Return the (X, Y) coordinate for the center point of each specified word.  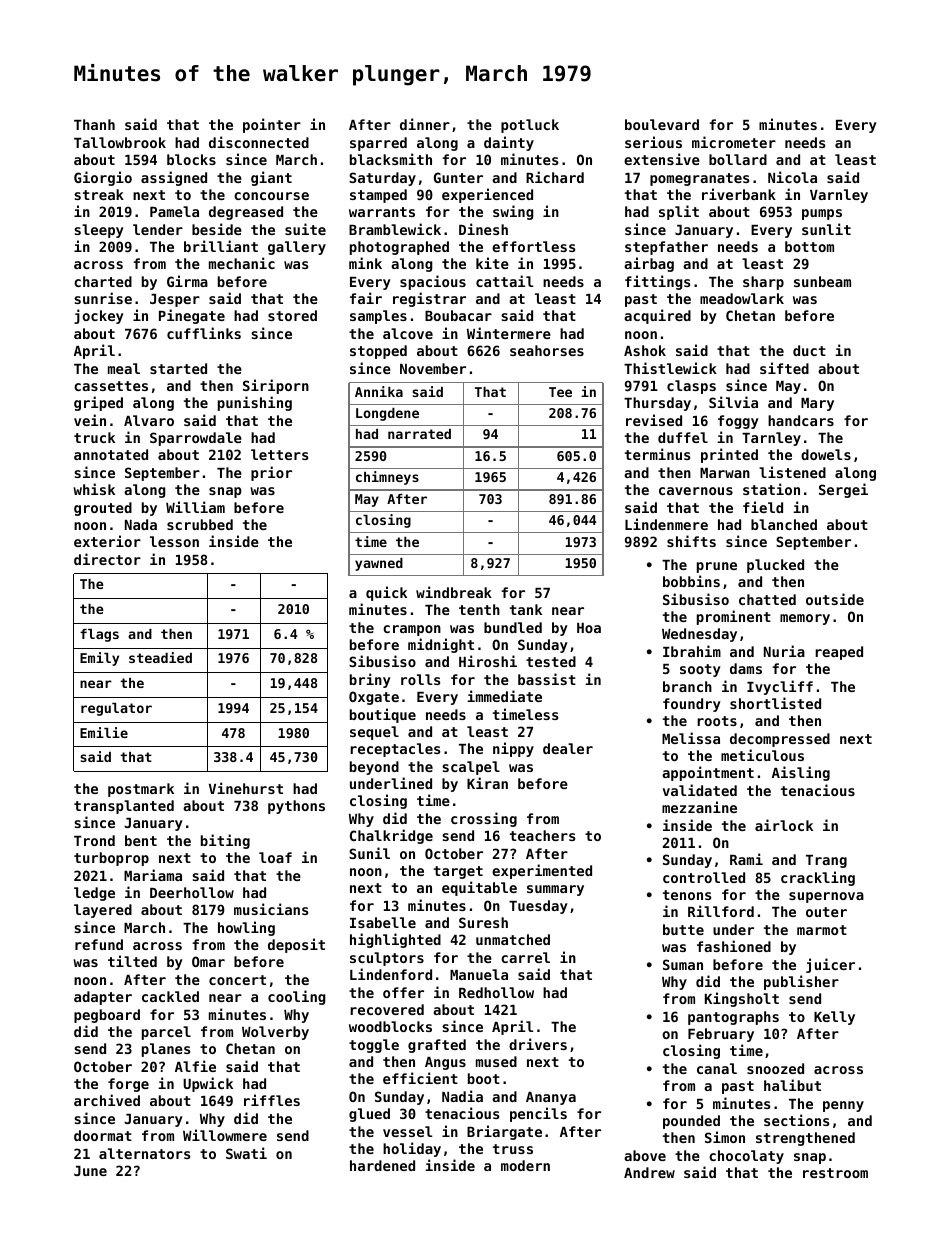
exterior (107, 541)
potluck (530, 126)
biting (225, 841)
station (771, 489)
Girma (187, 281)
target (458, 872)
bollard (738, 159)
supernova (826, 897)
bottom (809, 246)
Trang (826, 861)
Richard (555, 177)
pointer (272, 125)
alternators (144, 1153)
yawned (379, 564)
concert (237, 980)
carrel (525, 957)
